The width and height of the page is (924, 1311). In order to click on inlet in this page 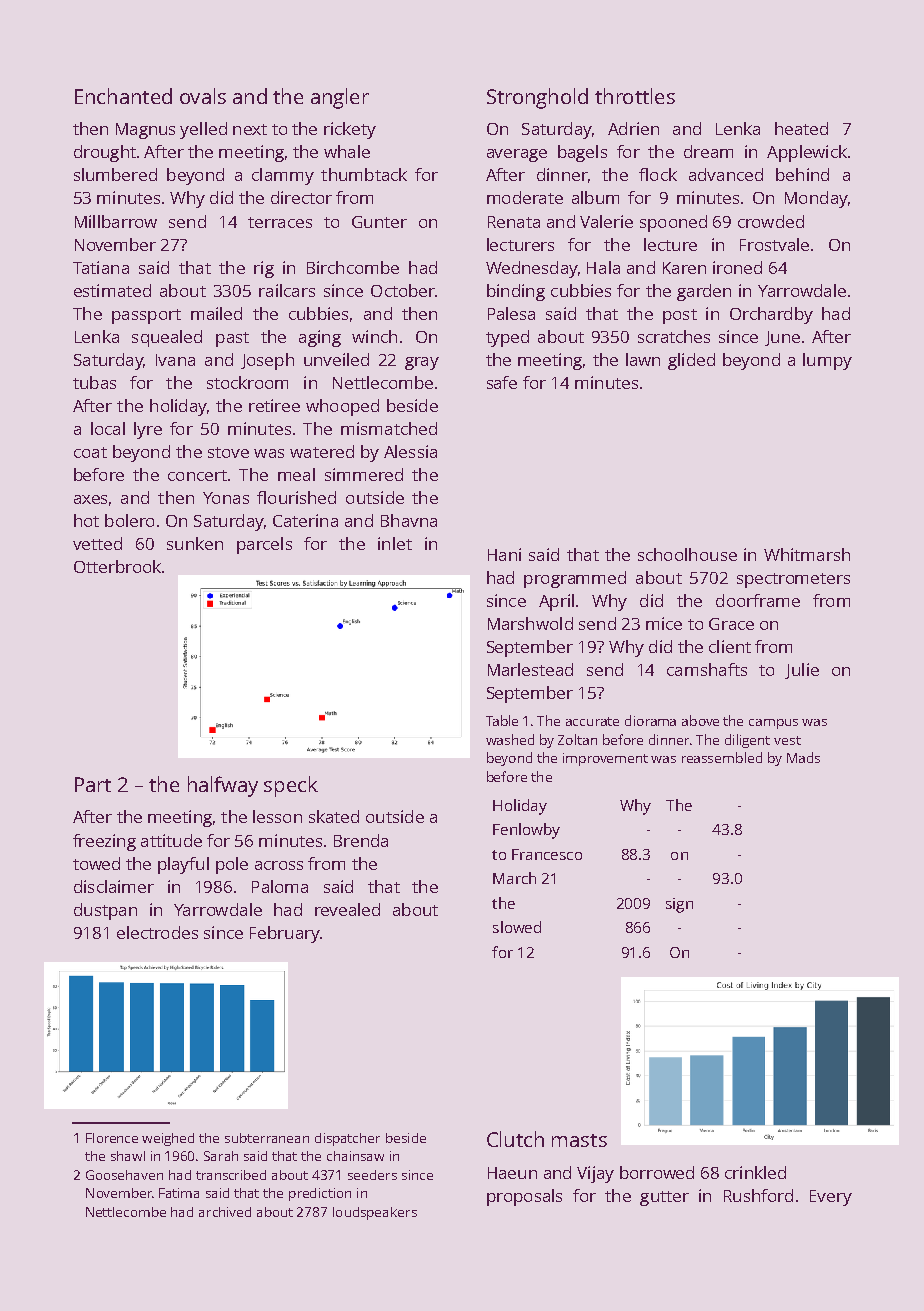, I will do `click(395, 543)`.
